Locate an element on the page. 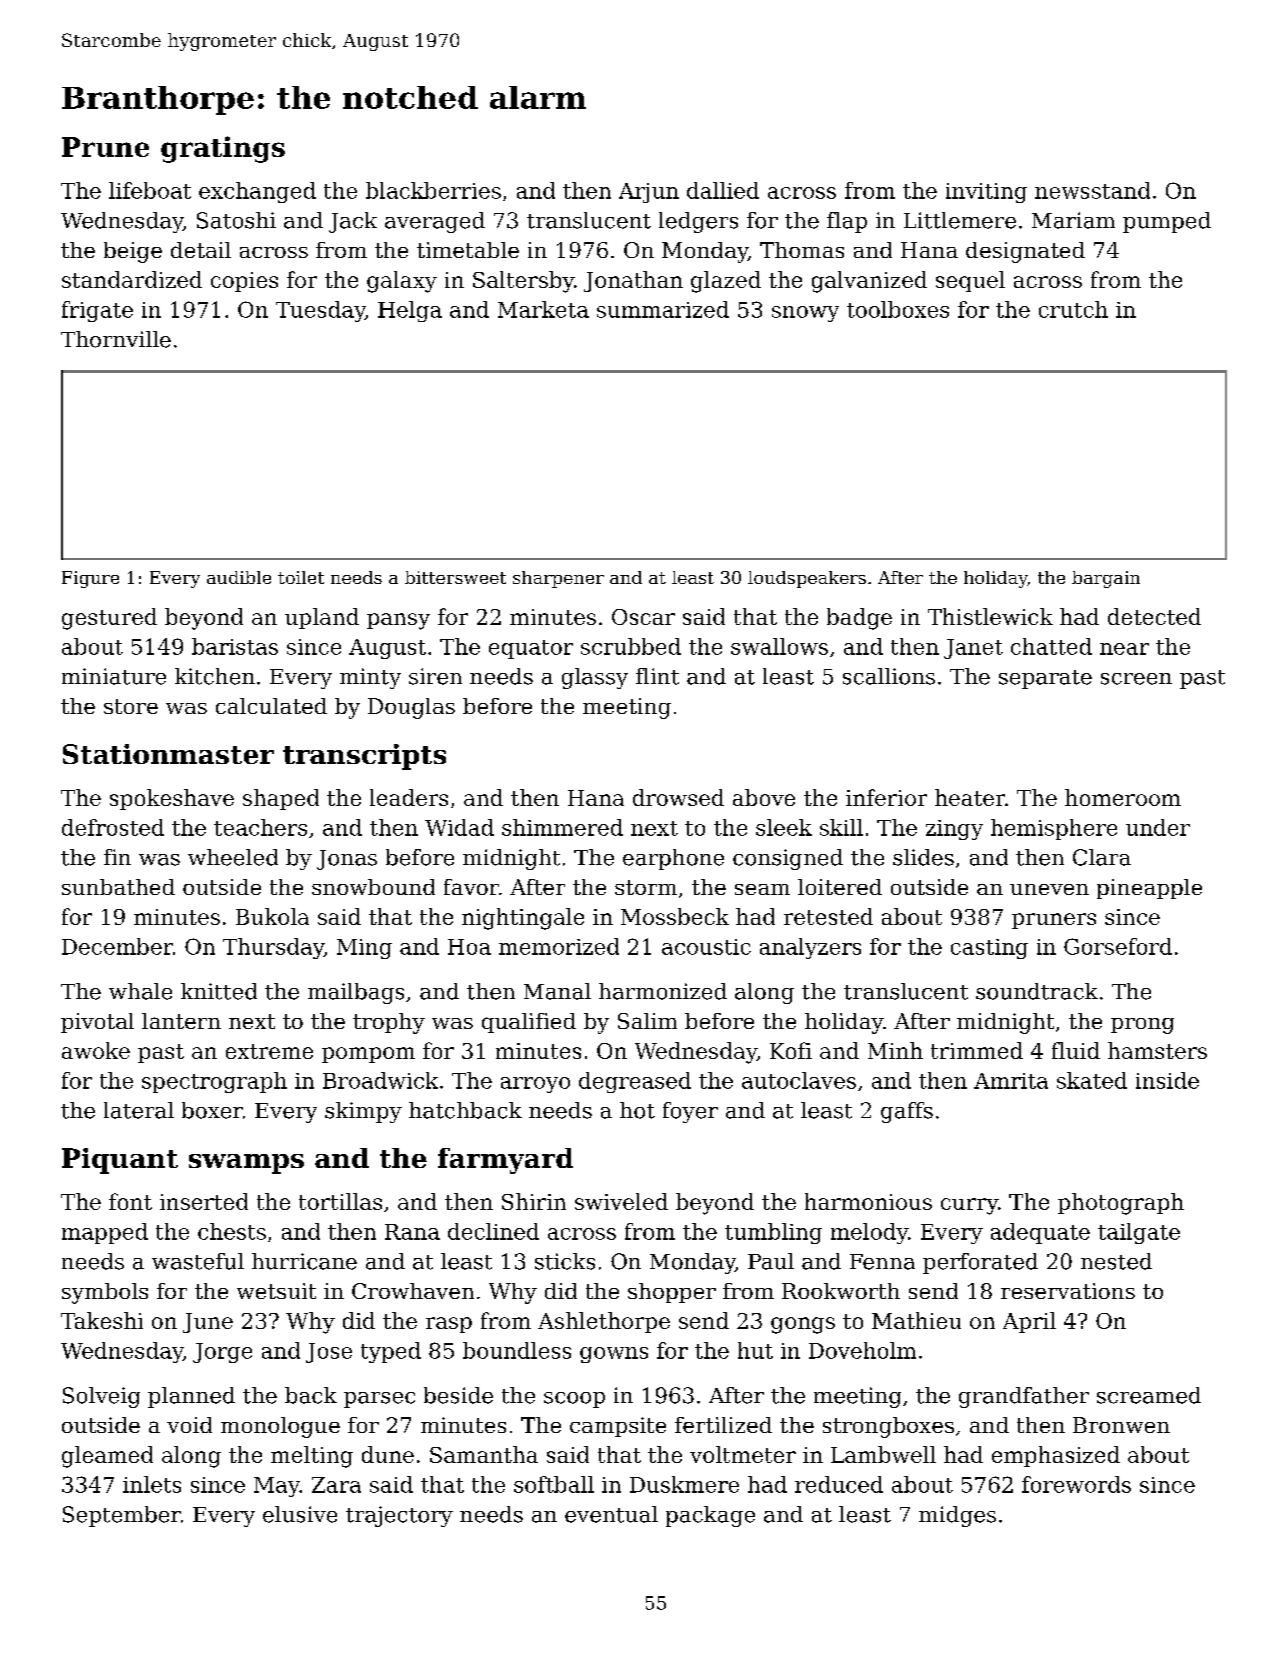  blackberries is located at coordinates (433, 190).
